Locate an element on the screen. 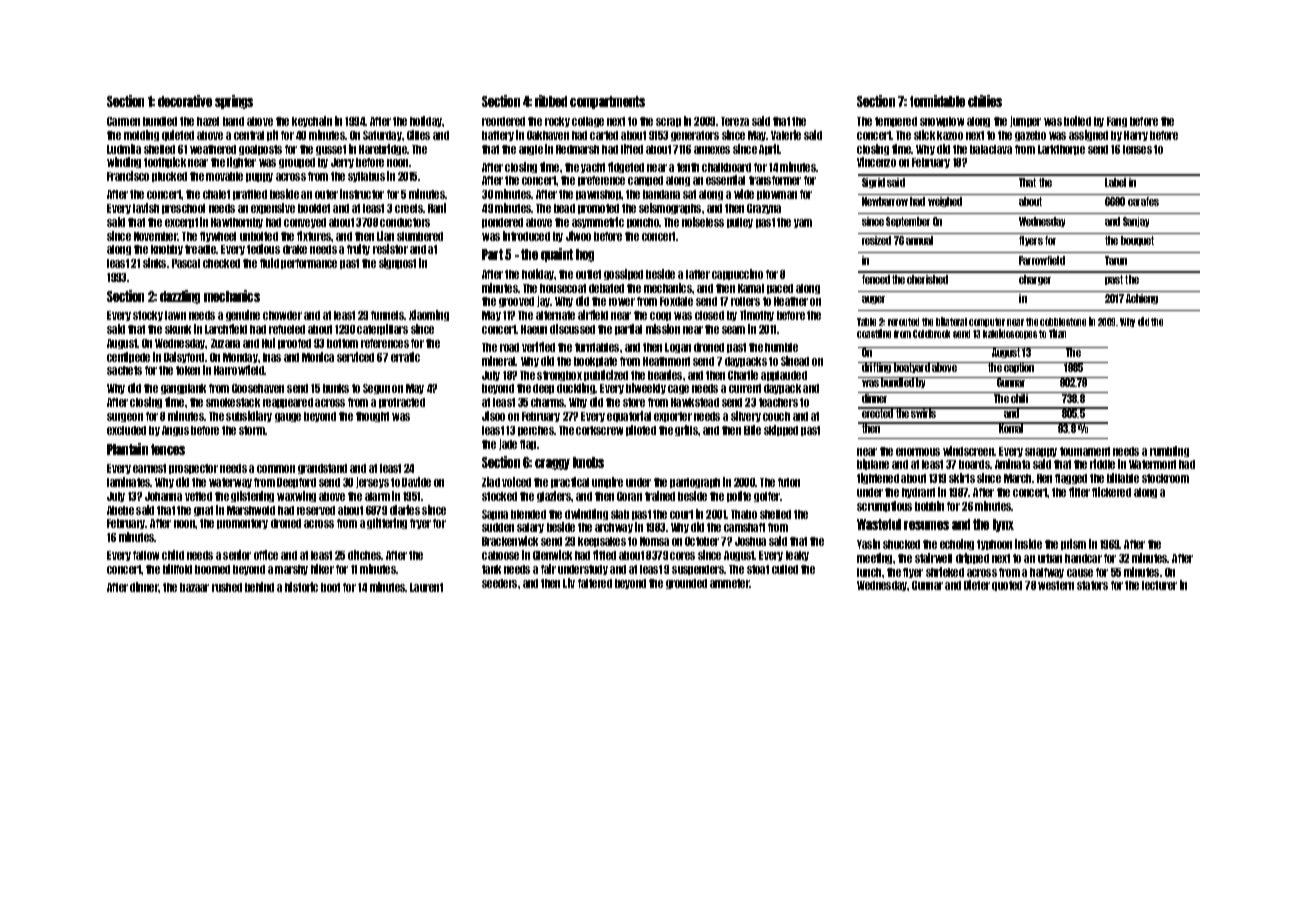 The height and width of the screenshot is (924, 1308). tenth is located at coordinates (688, 167).
